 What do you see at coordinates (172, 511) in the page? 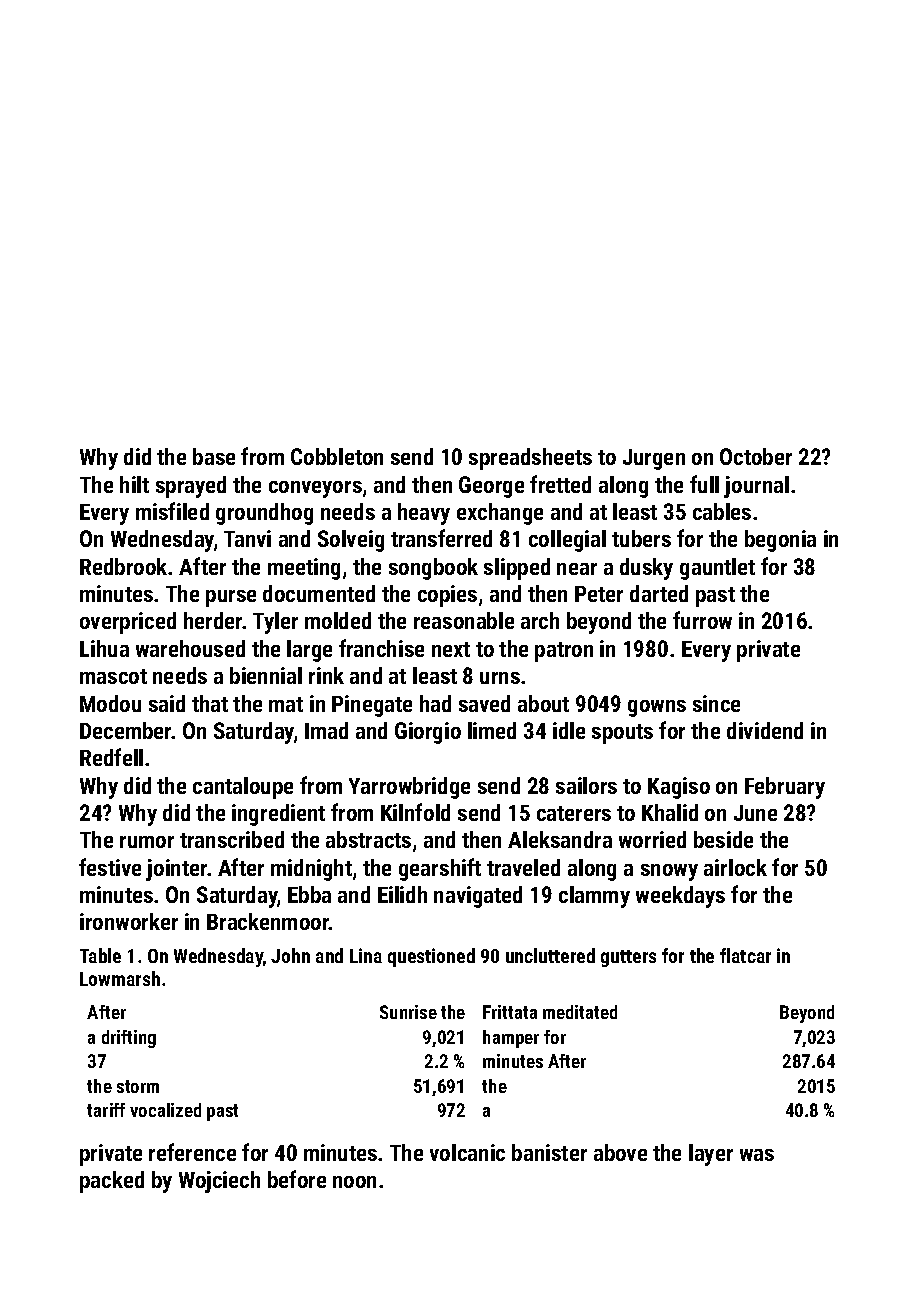
I see `misfiled` at bounding box center [172, 511].
